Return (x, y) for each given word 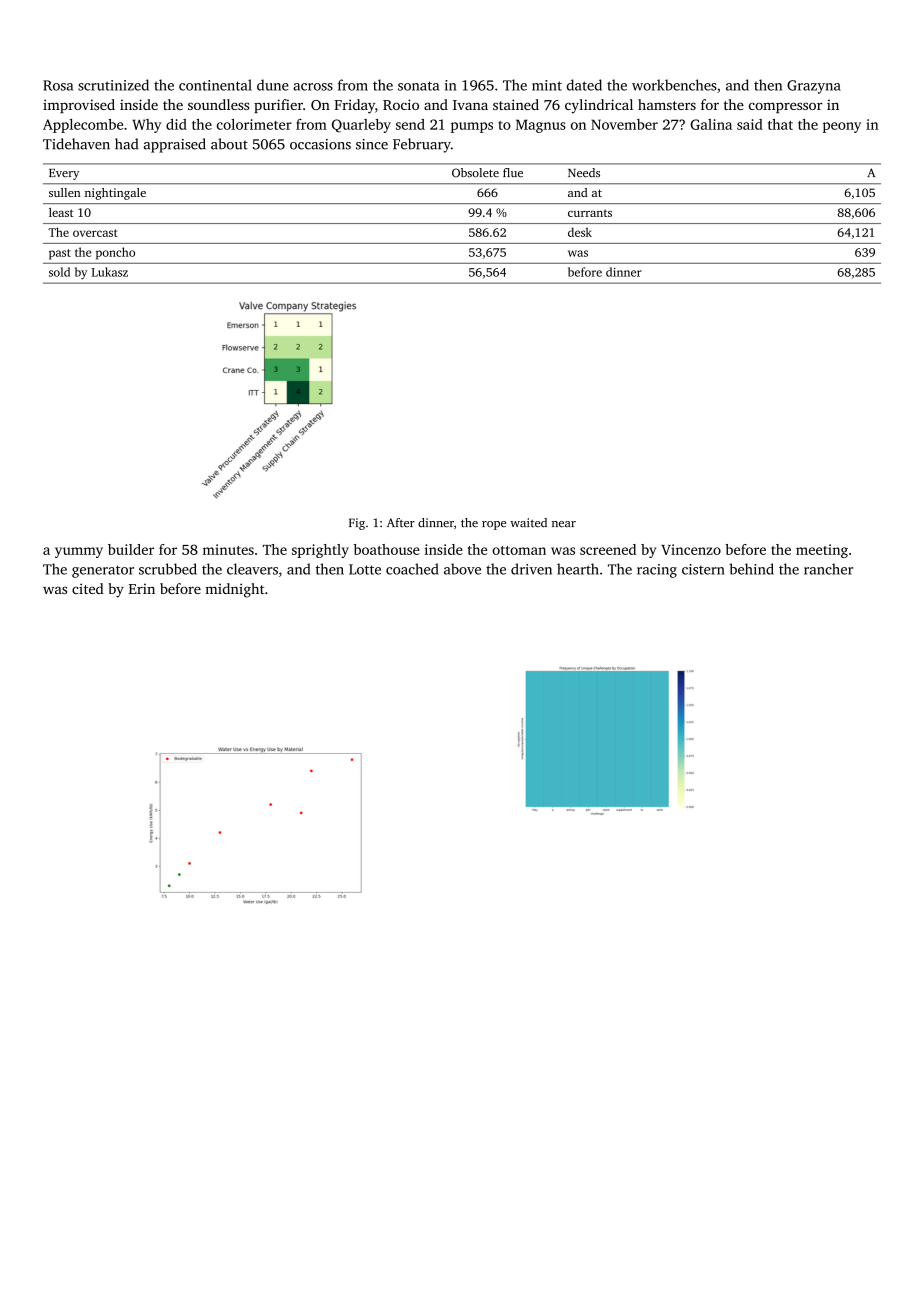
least (61, 212)
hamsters (667, 104)
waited (528, 523)
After (401, 522)
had (126, 144)
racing (657, 571)
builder (131, 549)
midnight (234, 590)
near (564, 524)
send (410, 124)
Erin (142, 588)
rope (494, 525)
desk (580, 232)
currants (590, 213)
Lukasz (110, 272)
